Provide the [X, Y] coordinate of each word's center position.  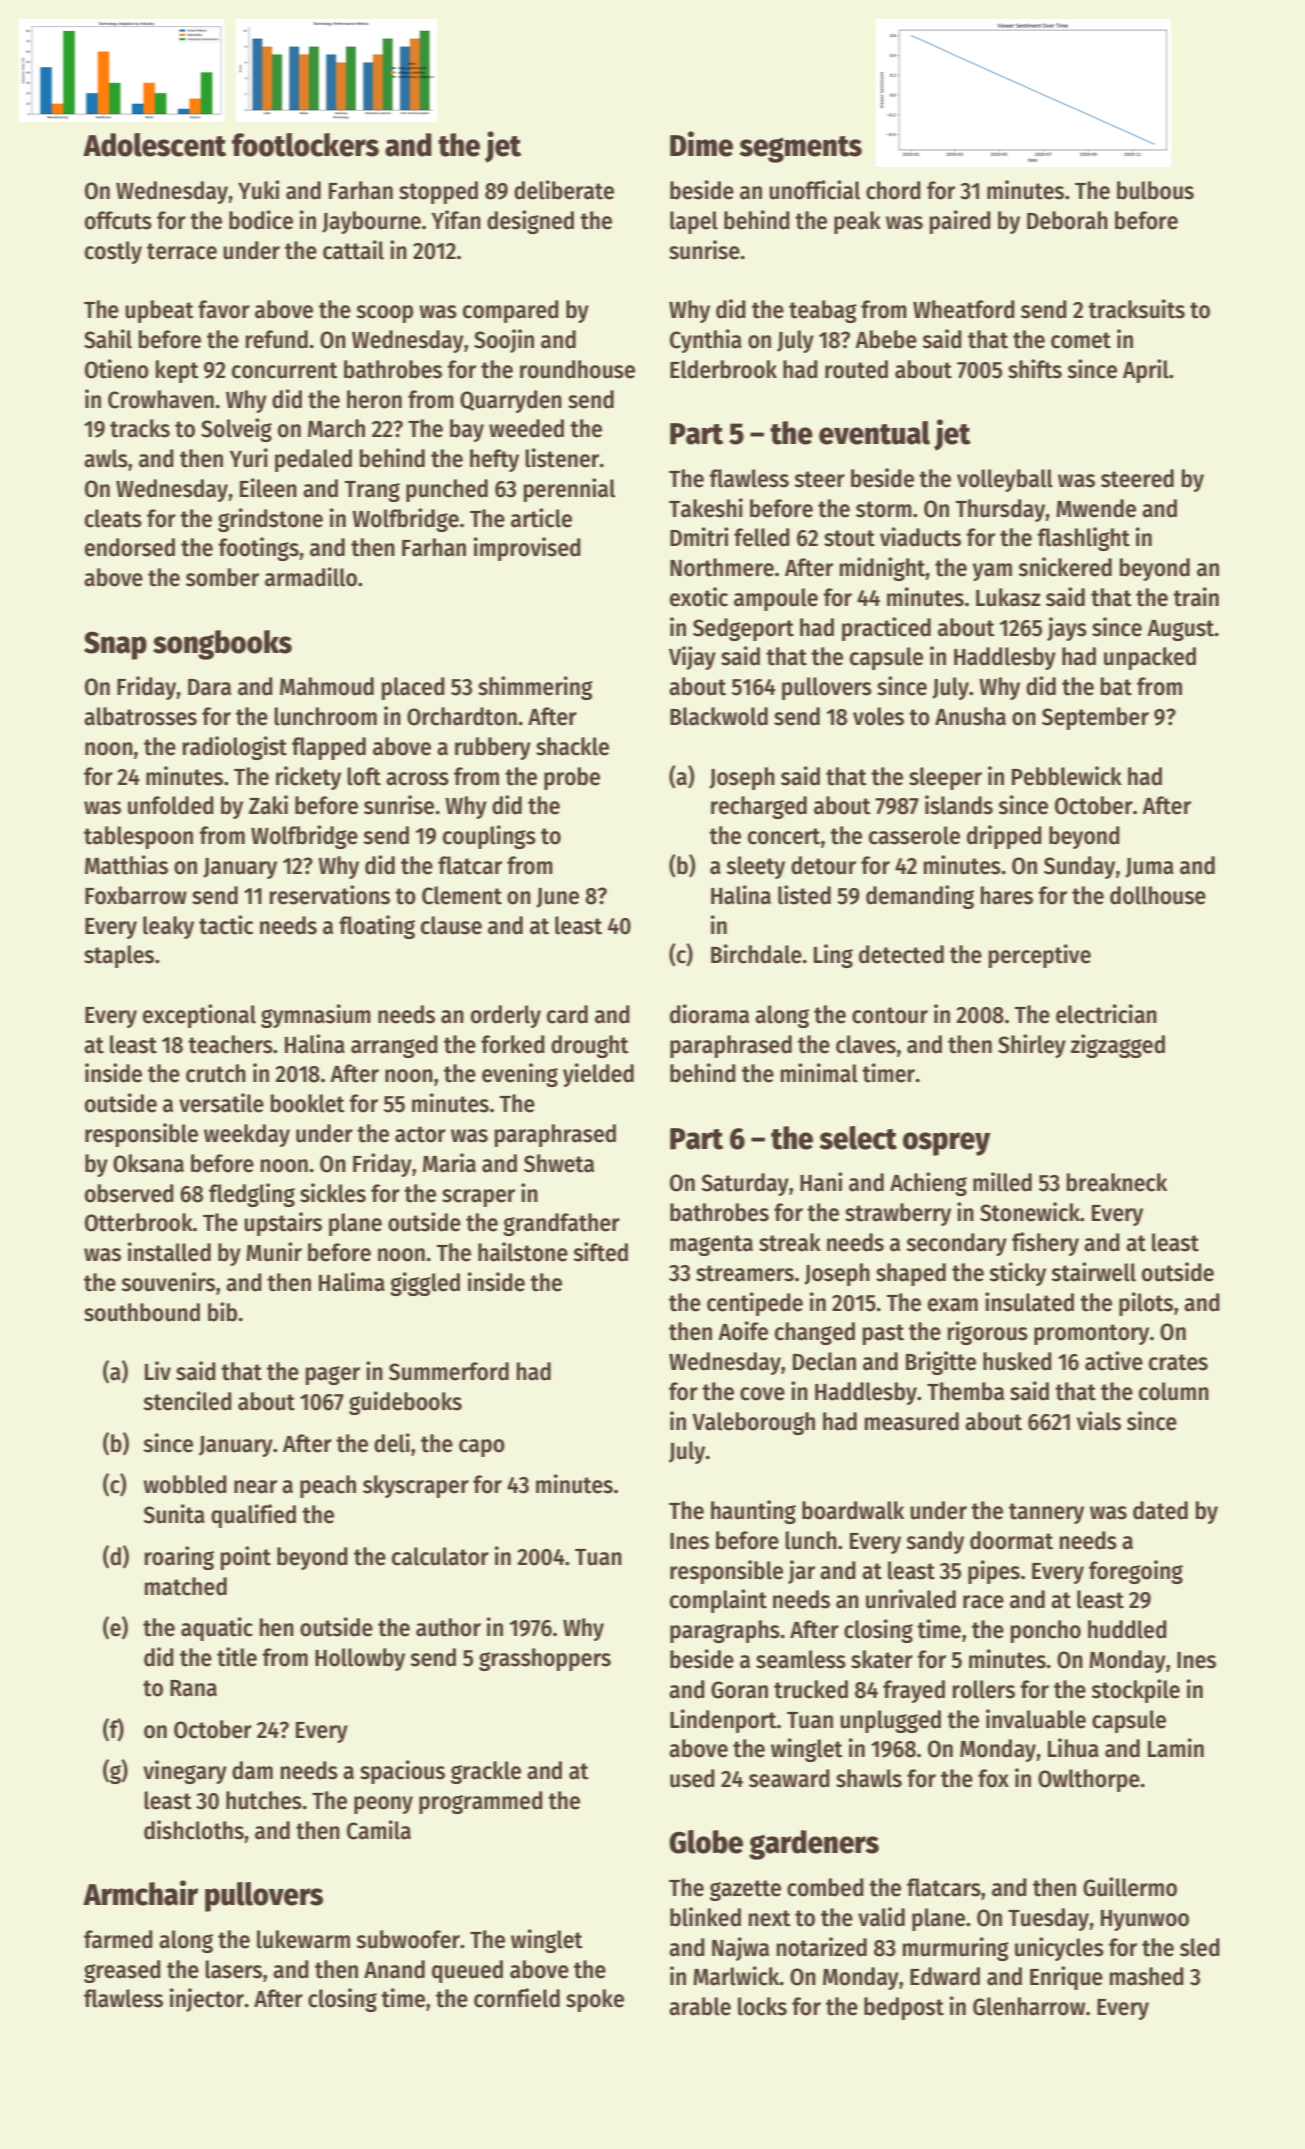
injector [207, 2000]
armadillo [311, 577]
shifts [1035, 369]
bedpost [904, 2008]
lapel [694, 222]
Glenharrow [1029, 2006]
